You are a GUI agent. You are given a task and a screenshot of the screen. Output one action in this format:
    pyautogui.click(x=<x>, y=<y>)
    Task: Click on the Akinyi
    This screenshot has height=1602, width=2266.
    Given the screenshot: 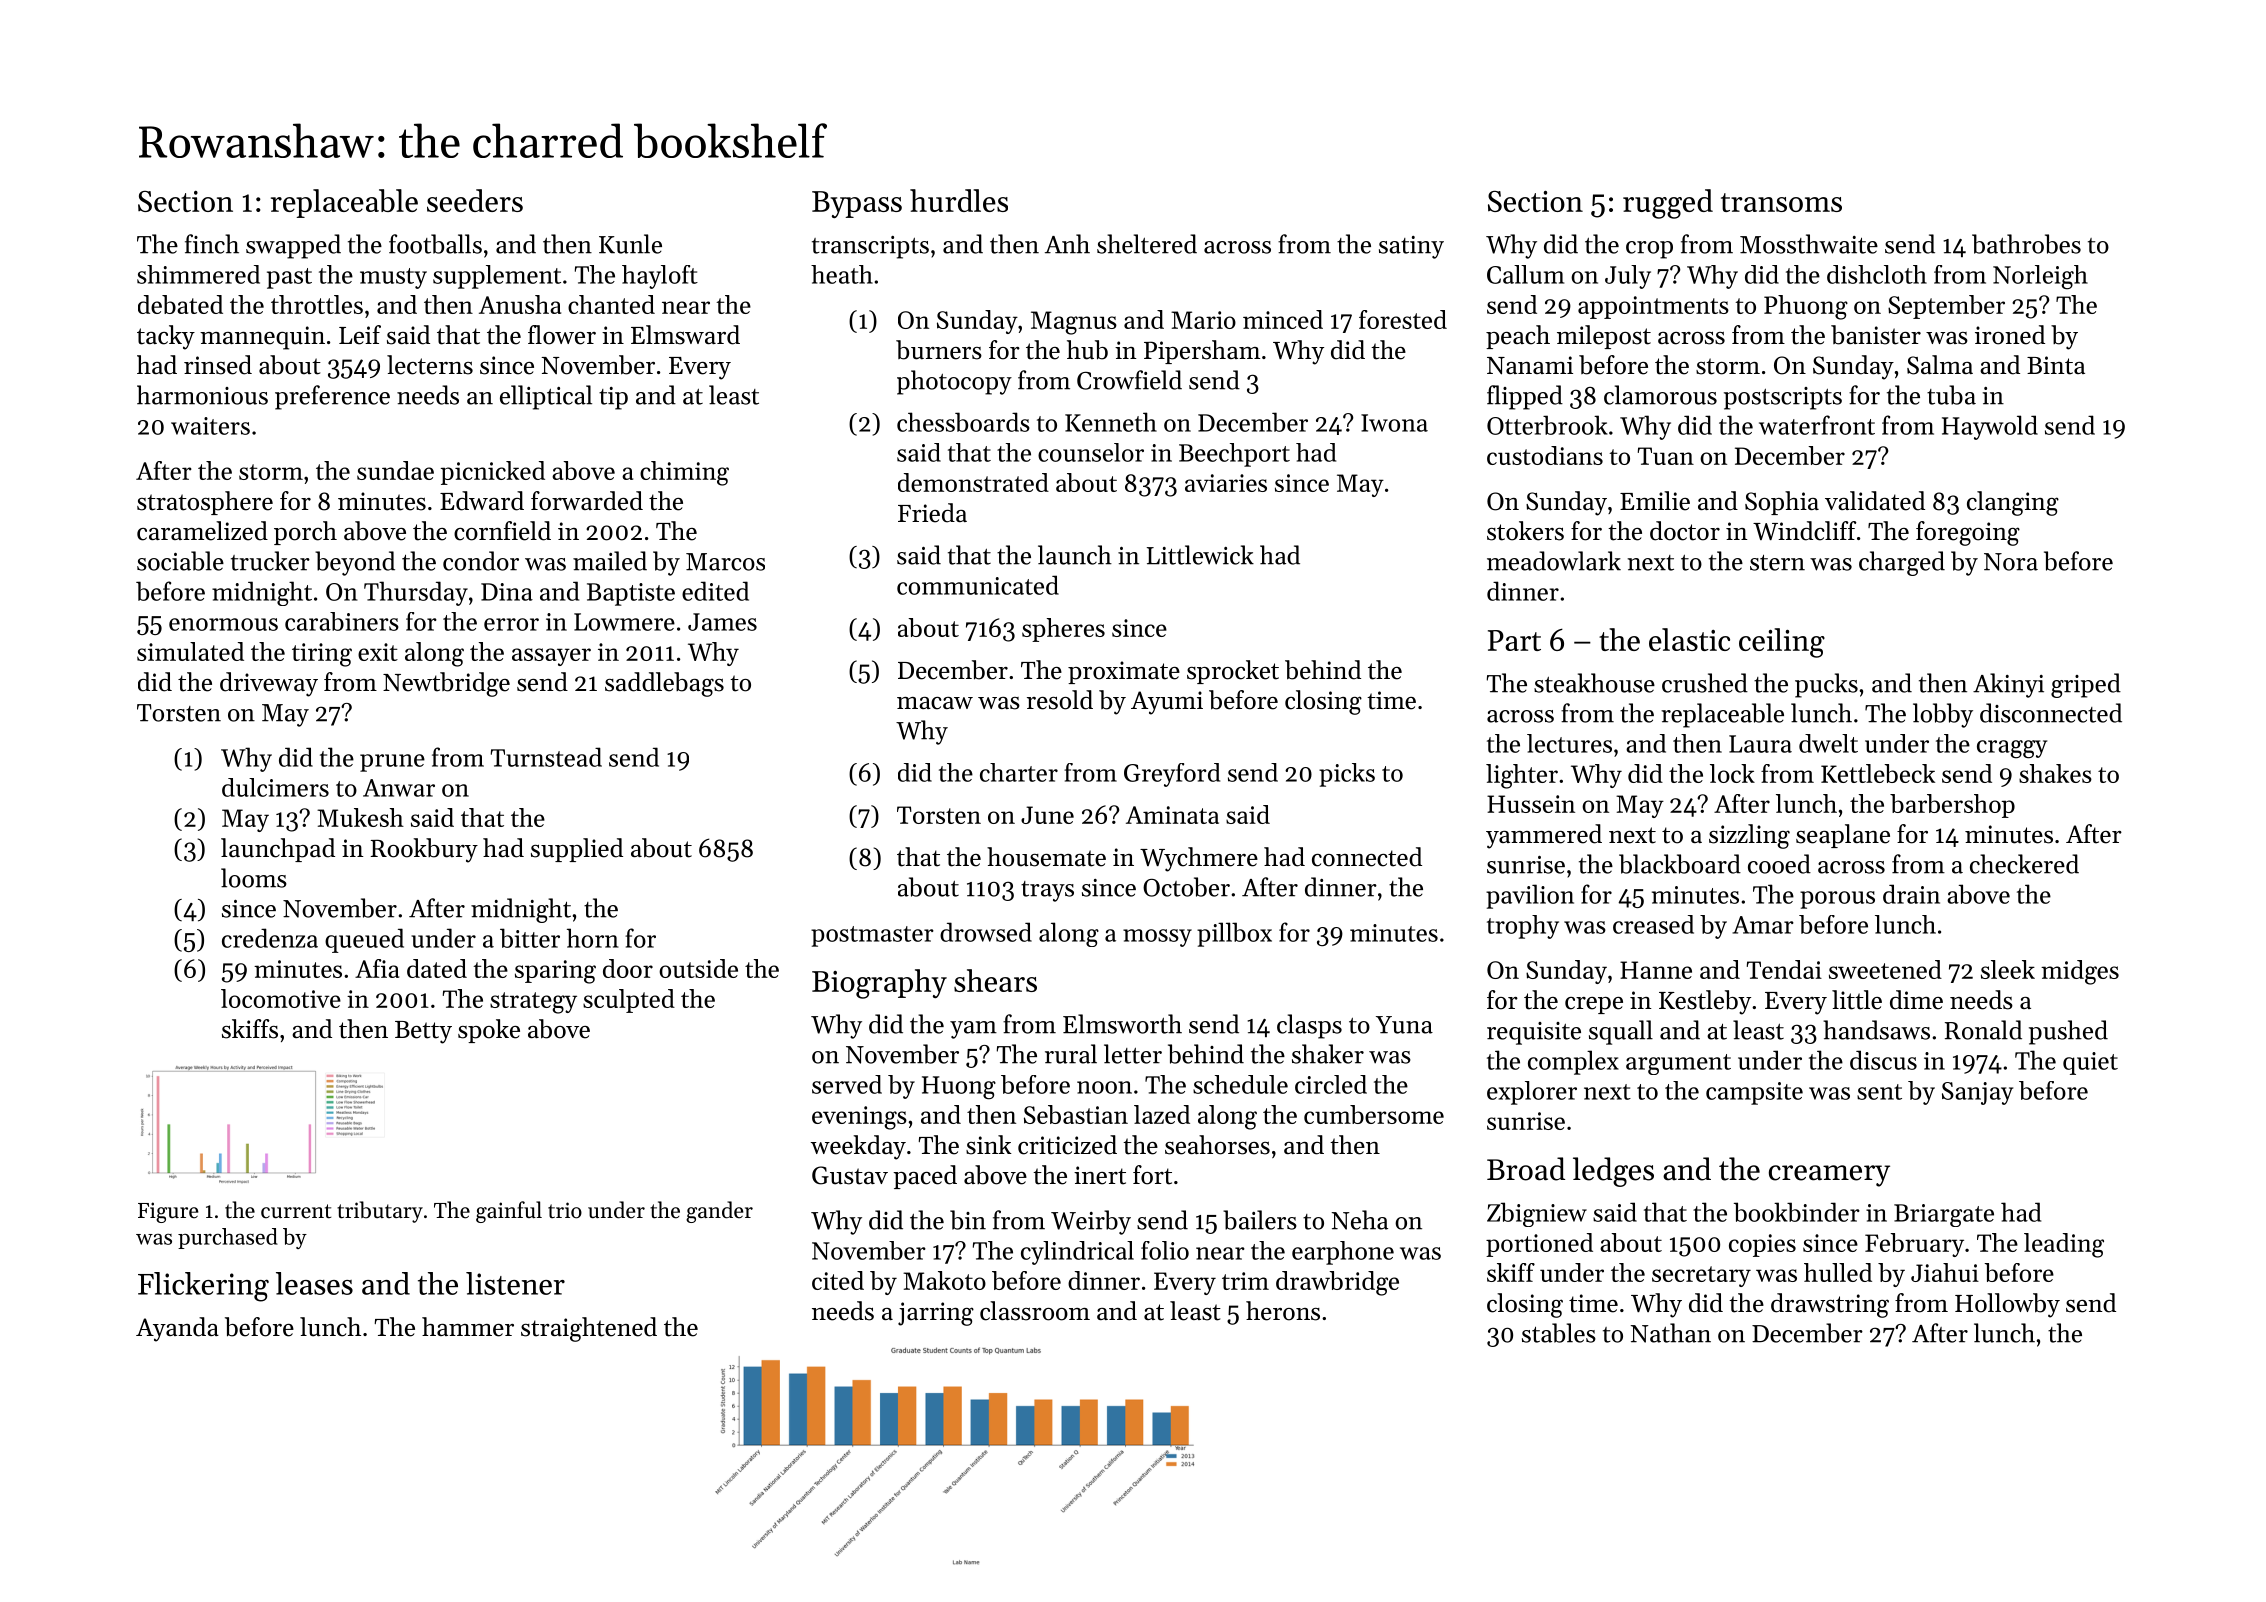 What is the action you would take?
    pyautogui.click(x=2008, y=685)
